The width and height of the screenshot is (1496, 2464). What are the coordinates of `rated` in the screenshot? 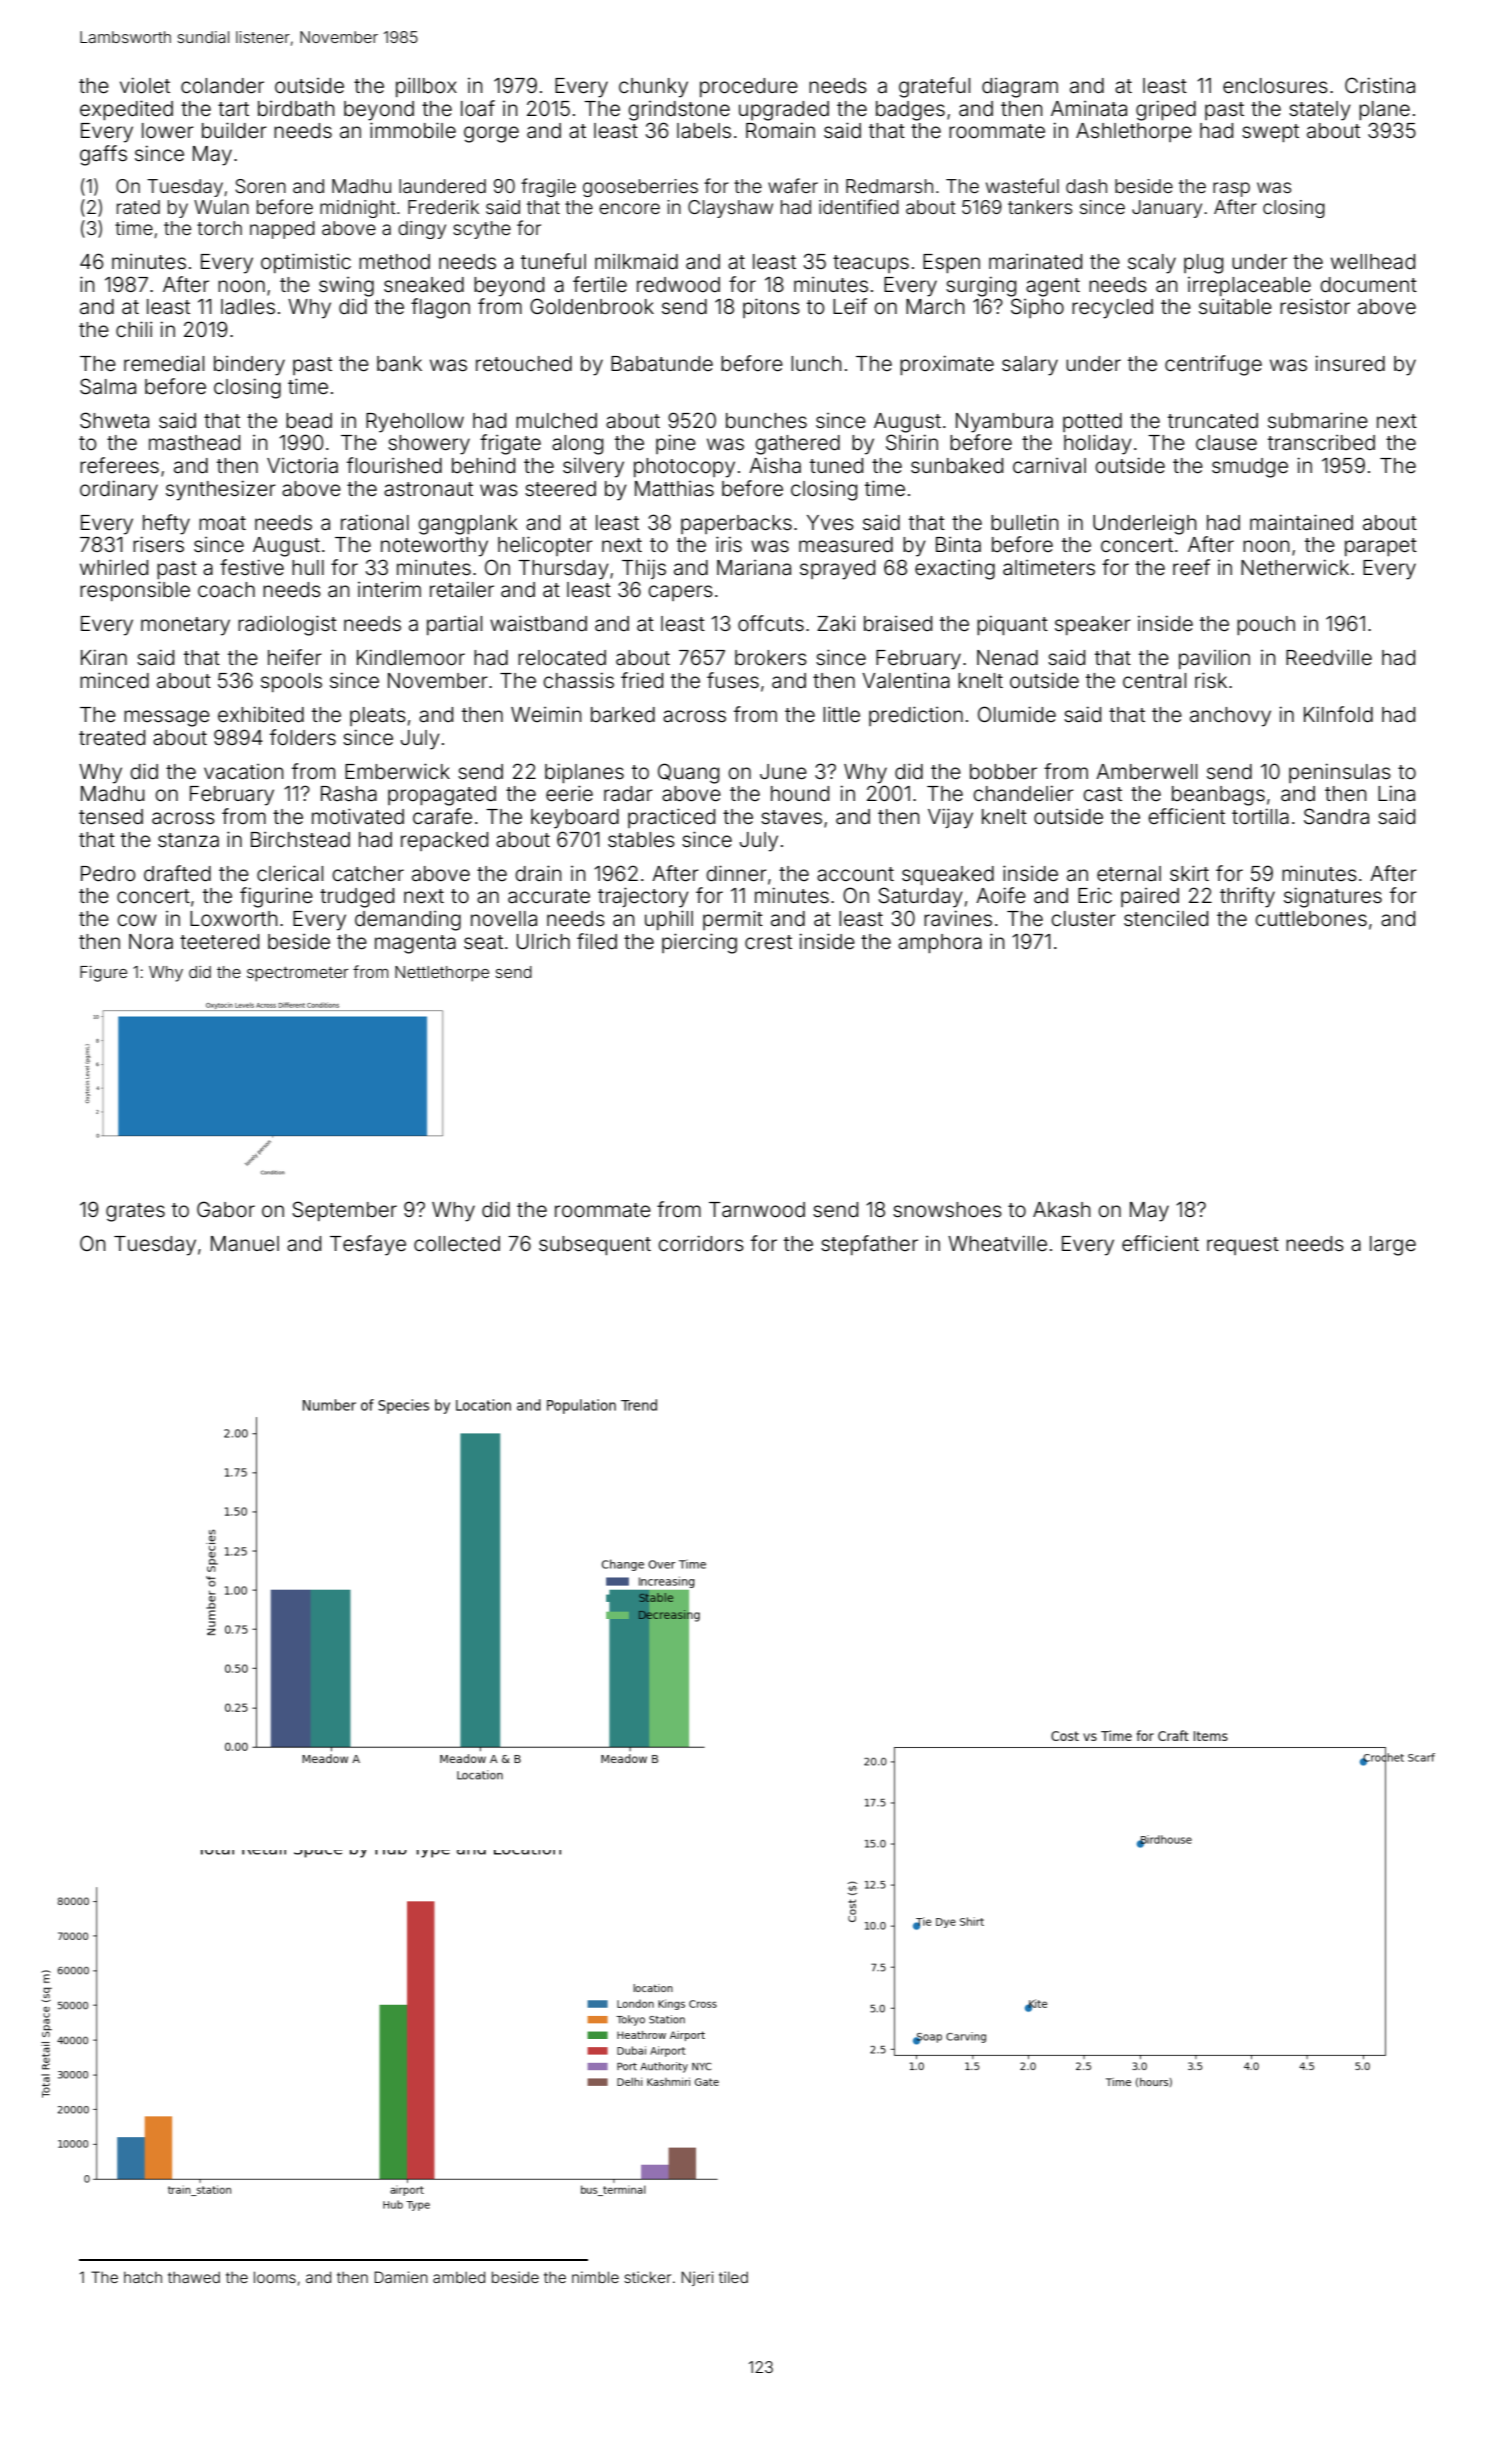 It's located at (138, 207).
